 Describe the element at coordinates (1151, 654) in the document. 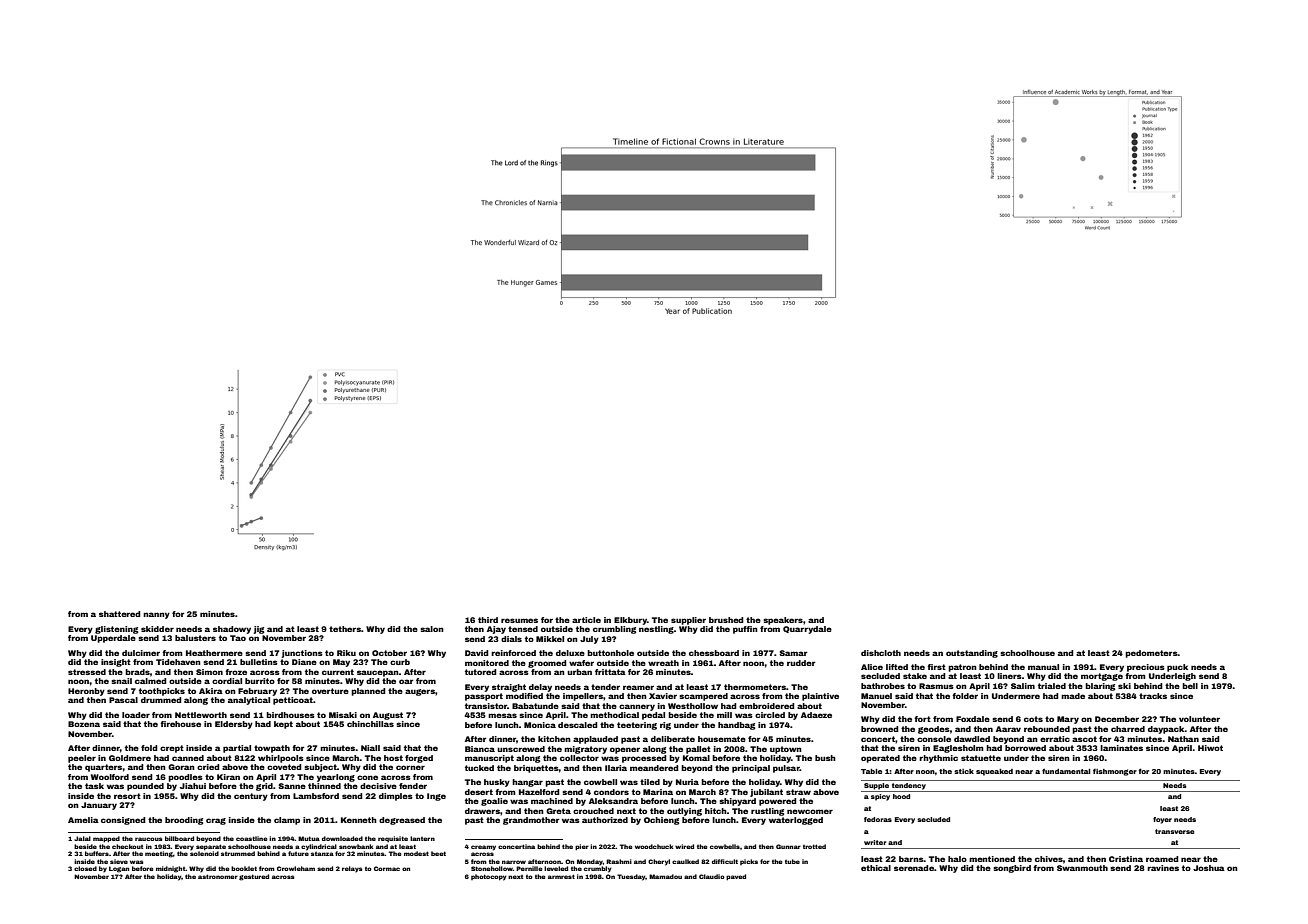

I see `pedometers` at that location.
